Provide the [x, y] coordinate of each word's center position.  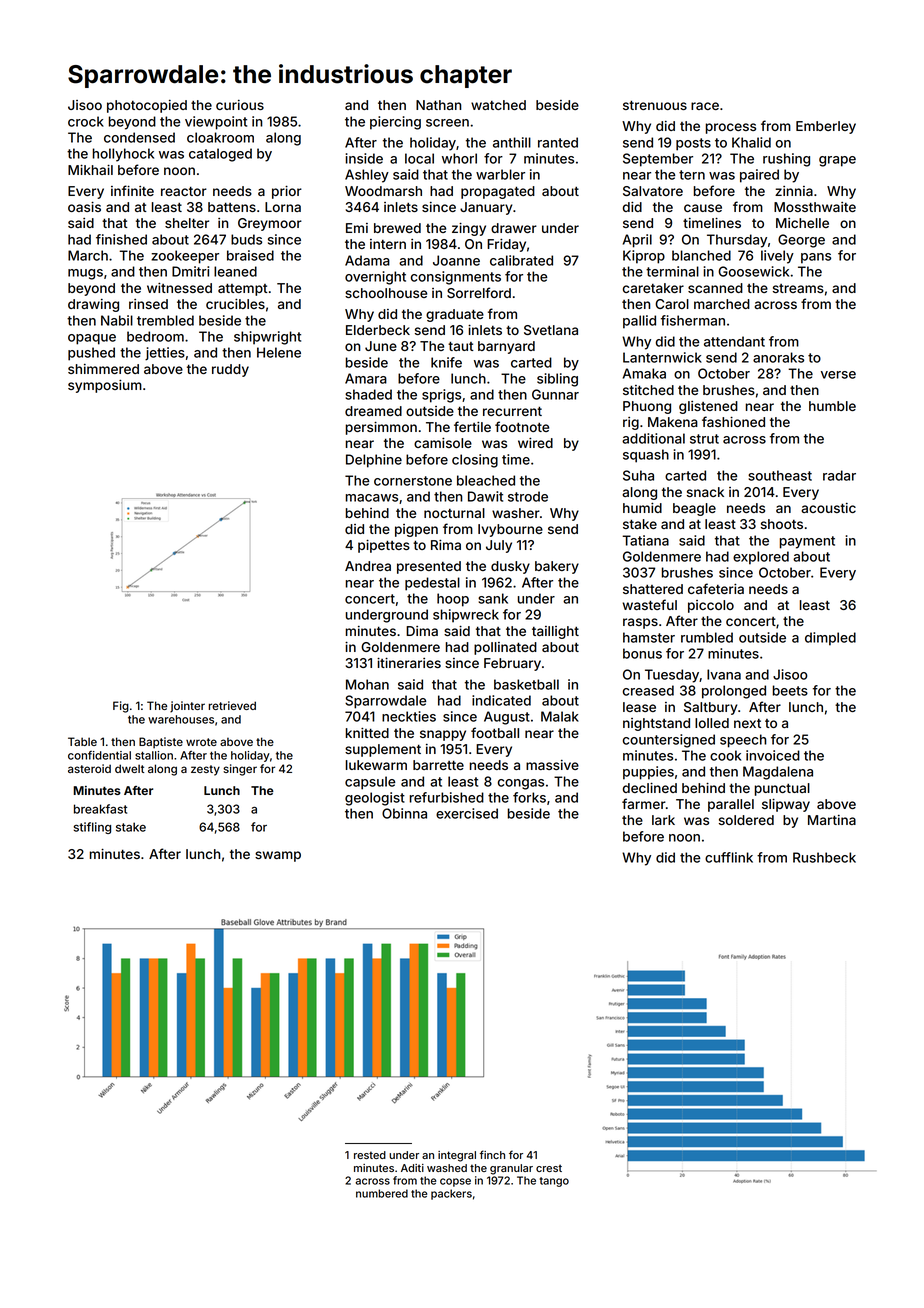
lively [777, 257]
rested [370, 1155]
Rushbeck [824, 857]
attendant [734, 341]
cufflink [729, 857]
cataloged [220, 155]
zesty [205, 770]
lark [663, 820]
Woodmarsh [383, 191]
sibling [557, 380]
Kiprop [644, 257]
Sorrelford [479, 292]
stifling [92, 828]
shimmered [103, 369]
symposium [105, 386]
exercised [467, 813]
